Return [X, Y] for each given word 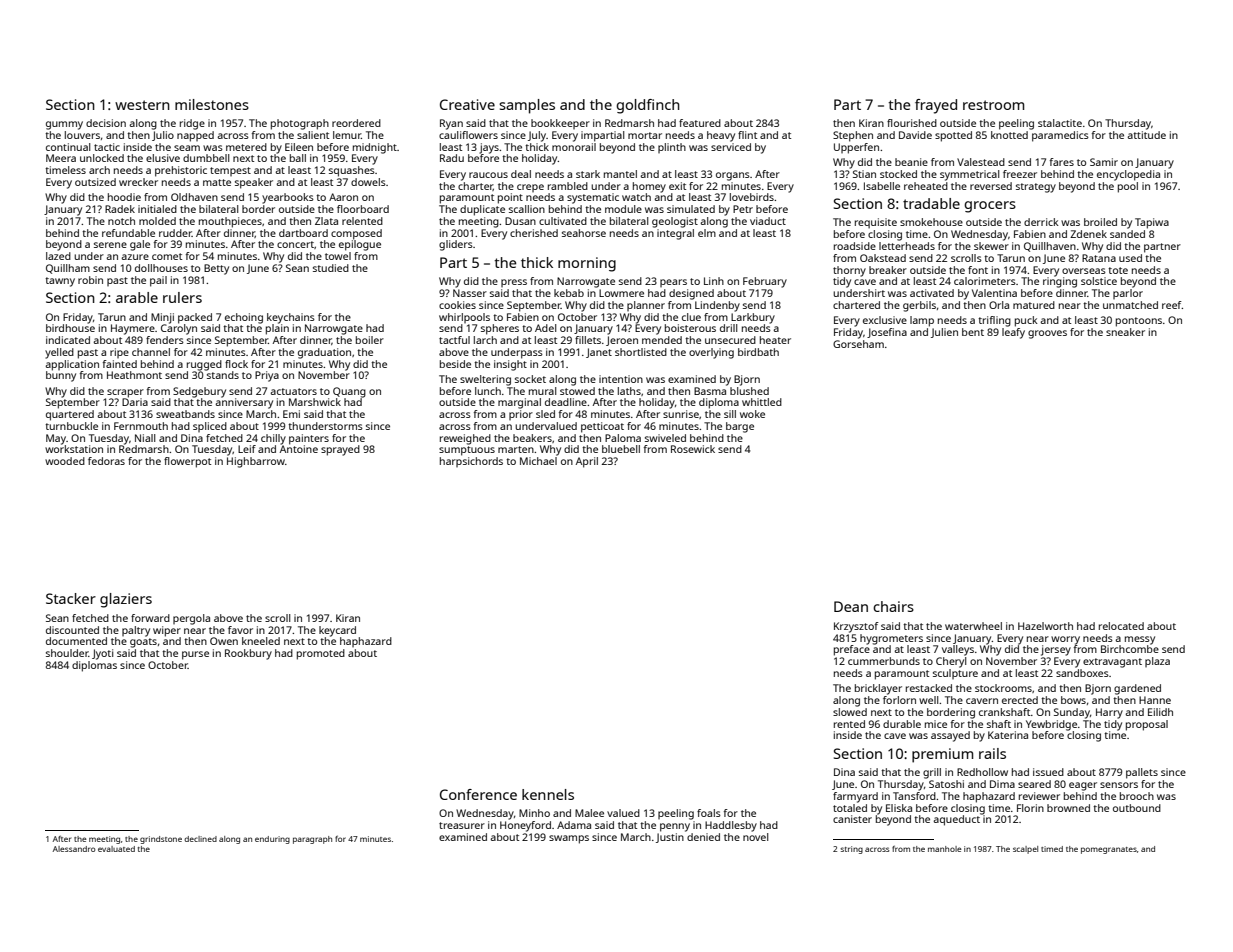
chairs [893, 606]
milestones [212, 104]
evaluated [116, 849]
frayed [936, 106]
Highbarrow [256, 462]
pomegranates [1109, 850]
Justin [670, 838]
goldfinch [648, 106]
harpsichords [471, 462]
